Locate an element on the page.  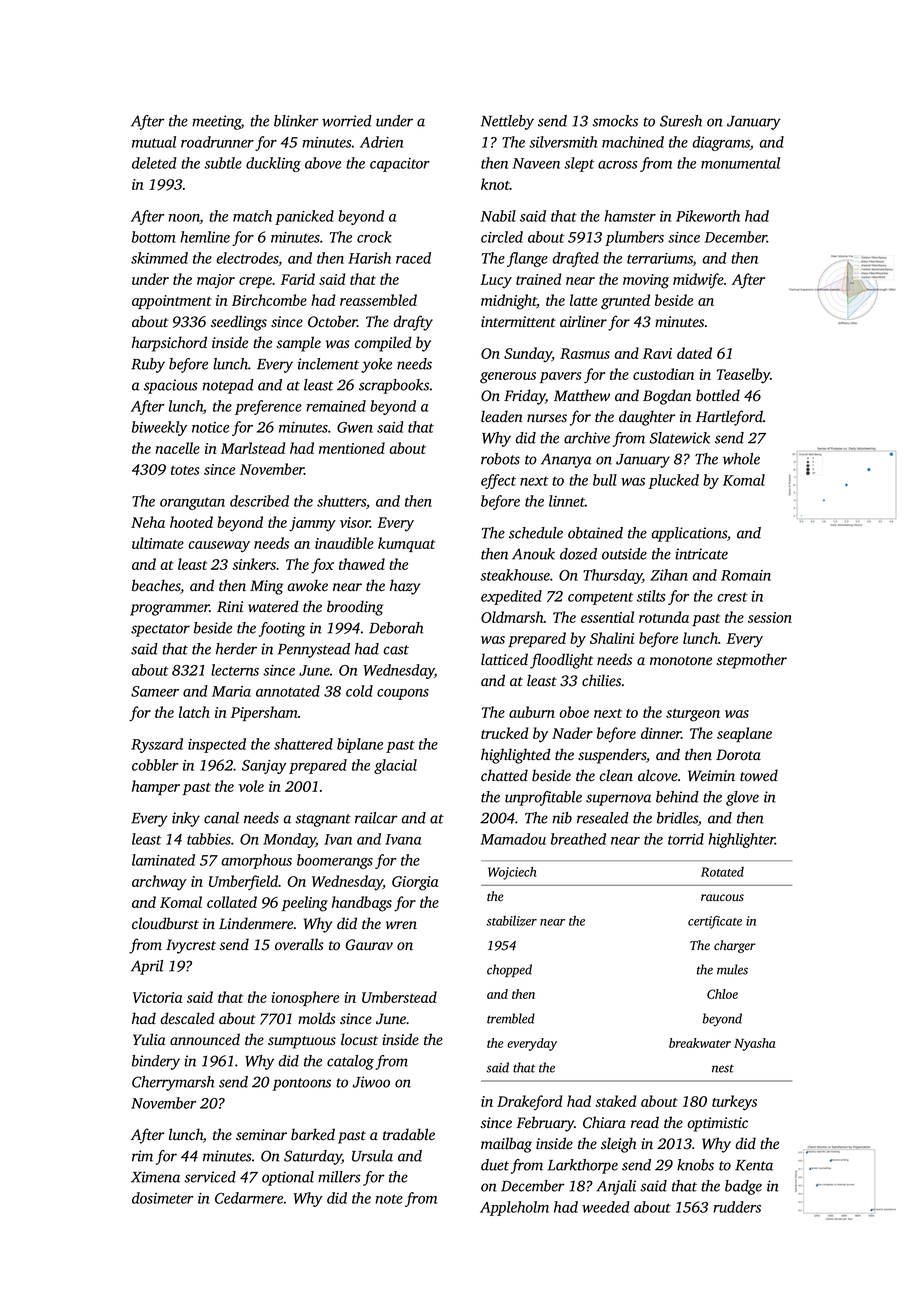
programmer is located at coordinates (169, 610).
